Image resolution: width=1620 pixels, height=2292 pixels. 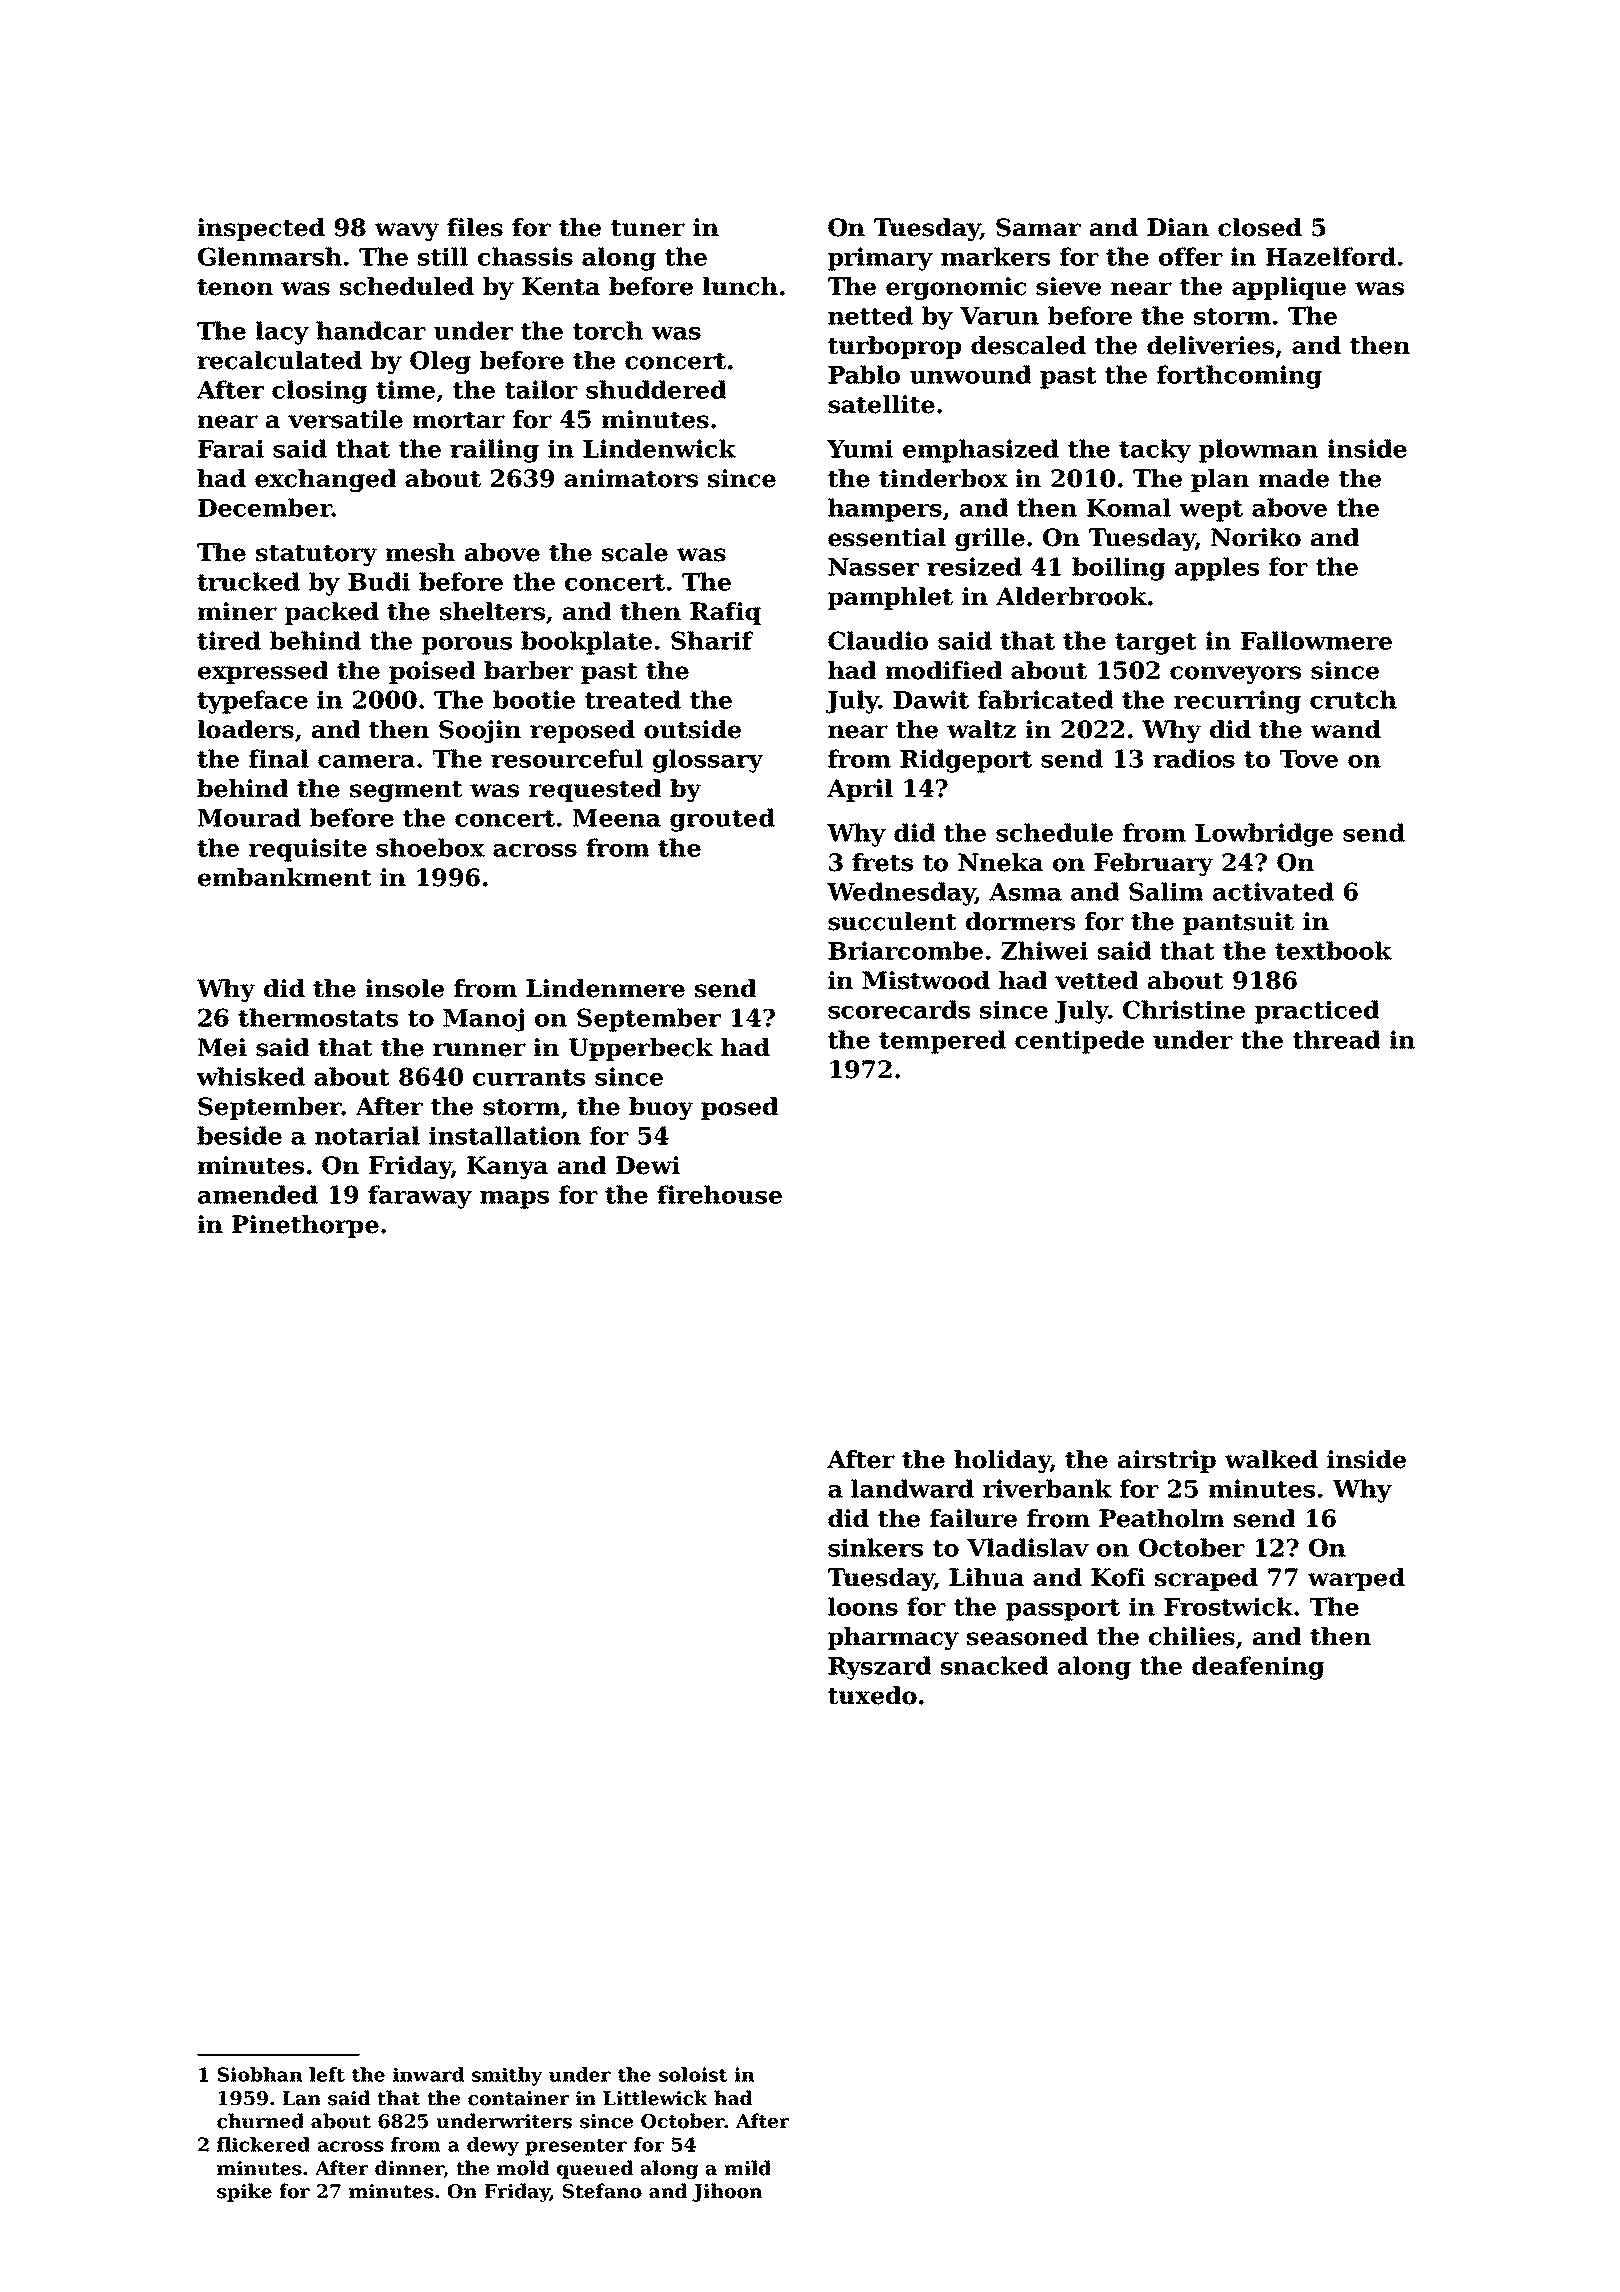 What do you see at coordinates (870, 315) in the screenshot?
I see `netted` at bounding box center [870, 315].
